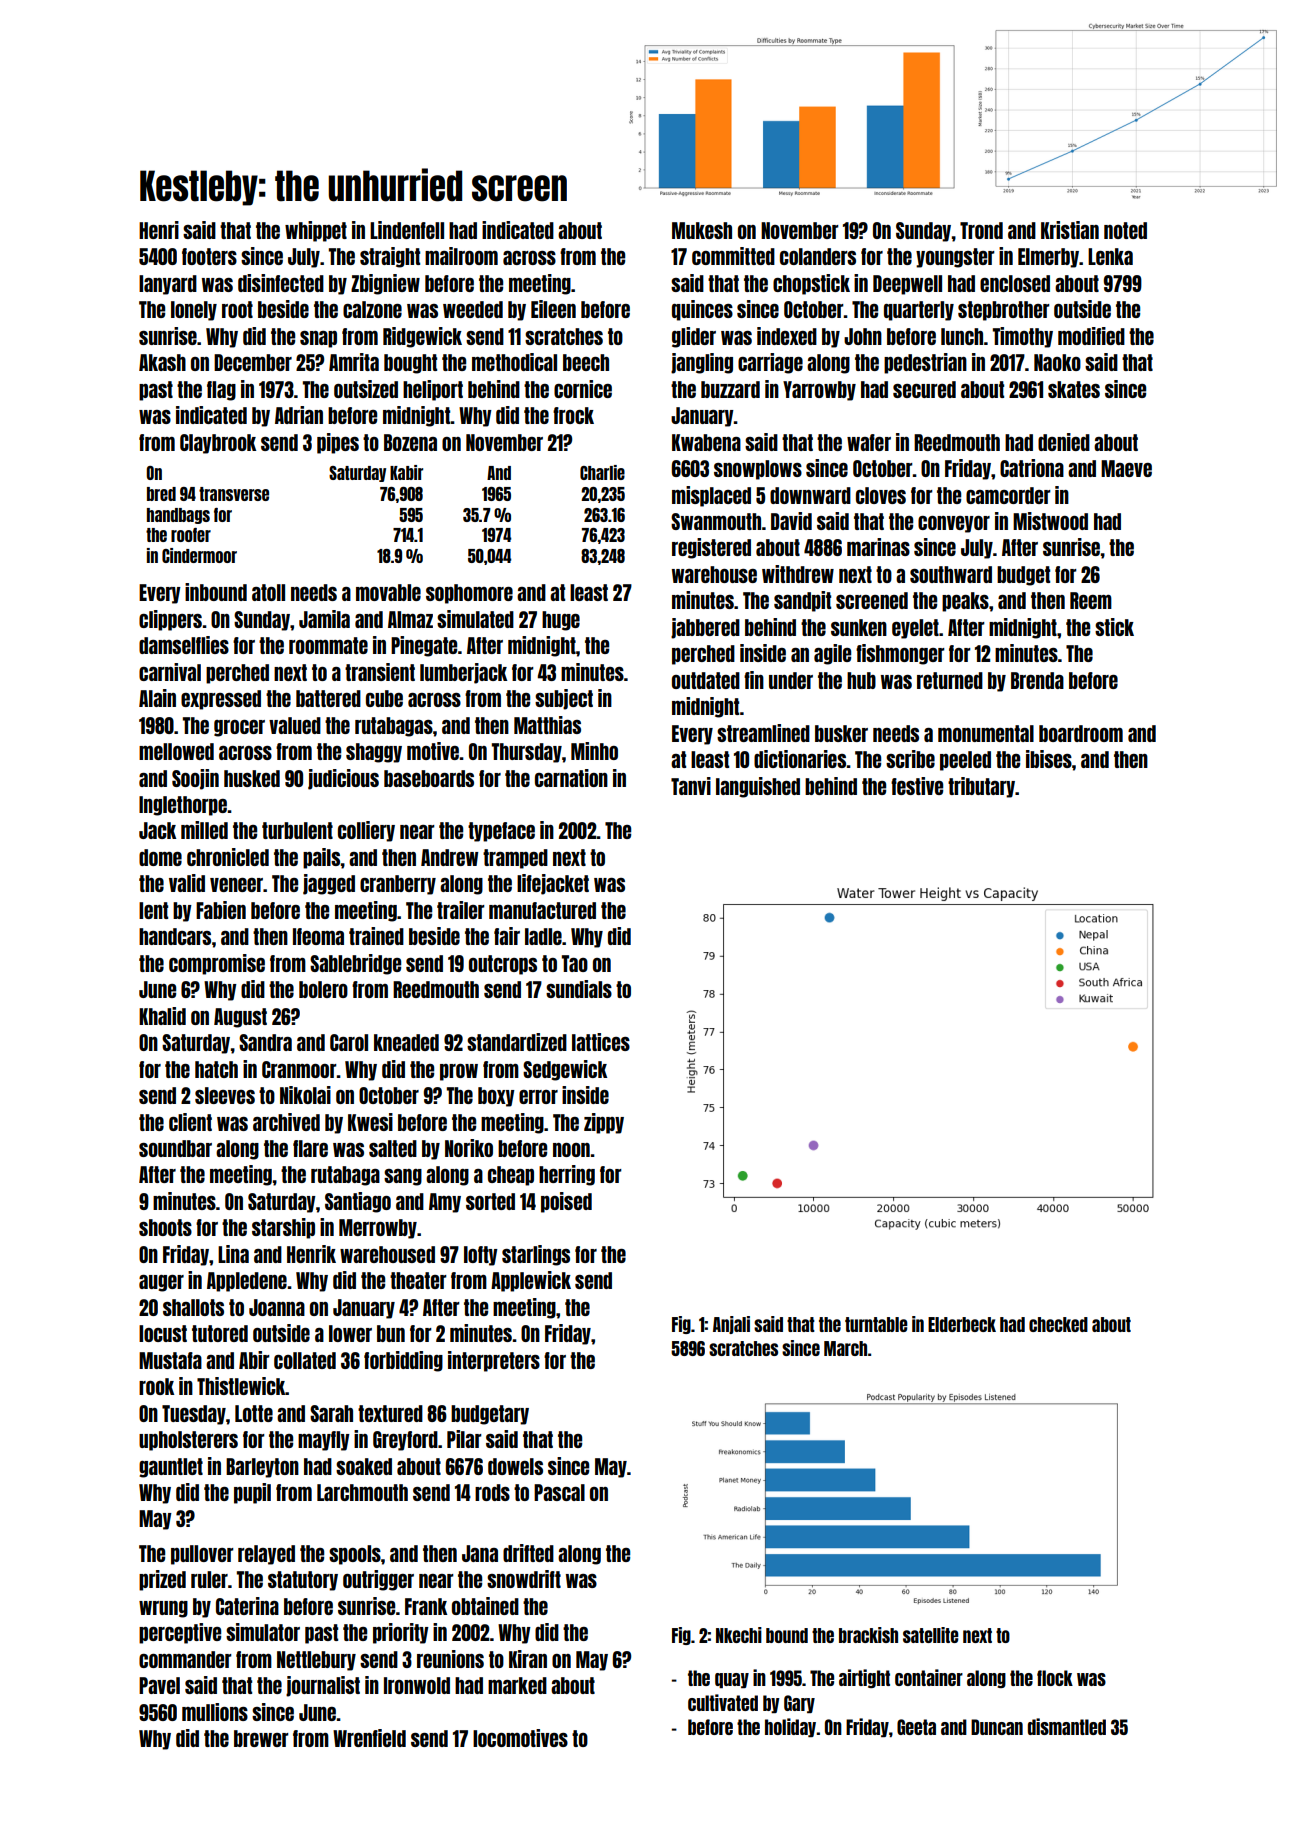  What do you see at coordinates (868, 1635) in the image?
I see `brackish` at bounding box center [868, 1635].
